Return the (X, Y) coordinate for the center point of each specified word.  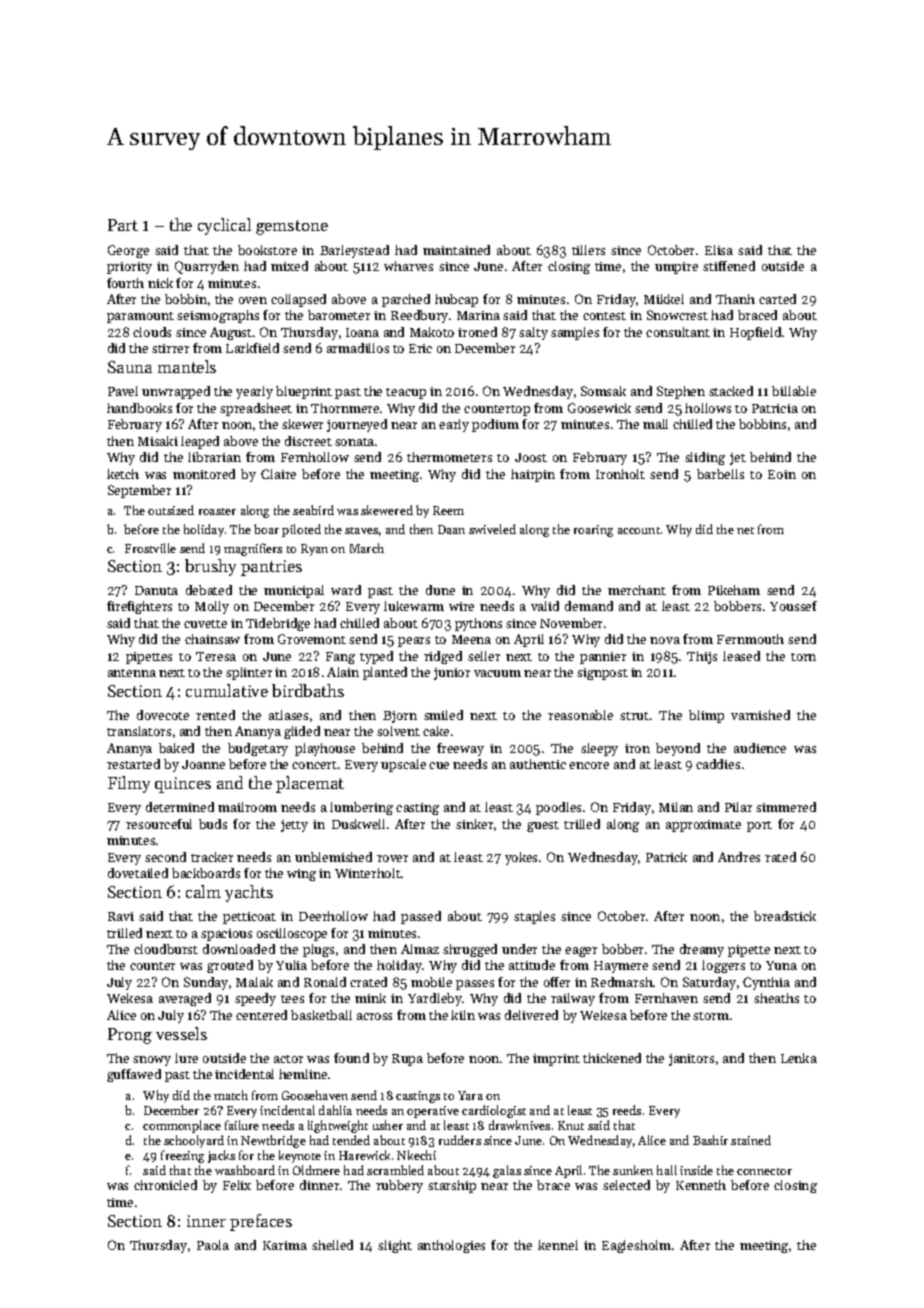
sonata (354, 442)
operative (433, 1112)
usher (388, 1125)
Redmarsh (622, 982)
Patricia (775, 408)
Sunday (206, 983)
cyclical (224, 226)
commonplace (182, 1126)
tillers (588, 250)
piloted (301, 530)
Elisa (719, 250)
